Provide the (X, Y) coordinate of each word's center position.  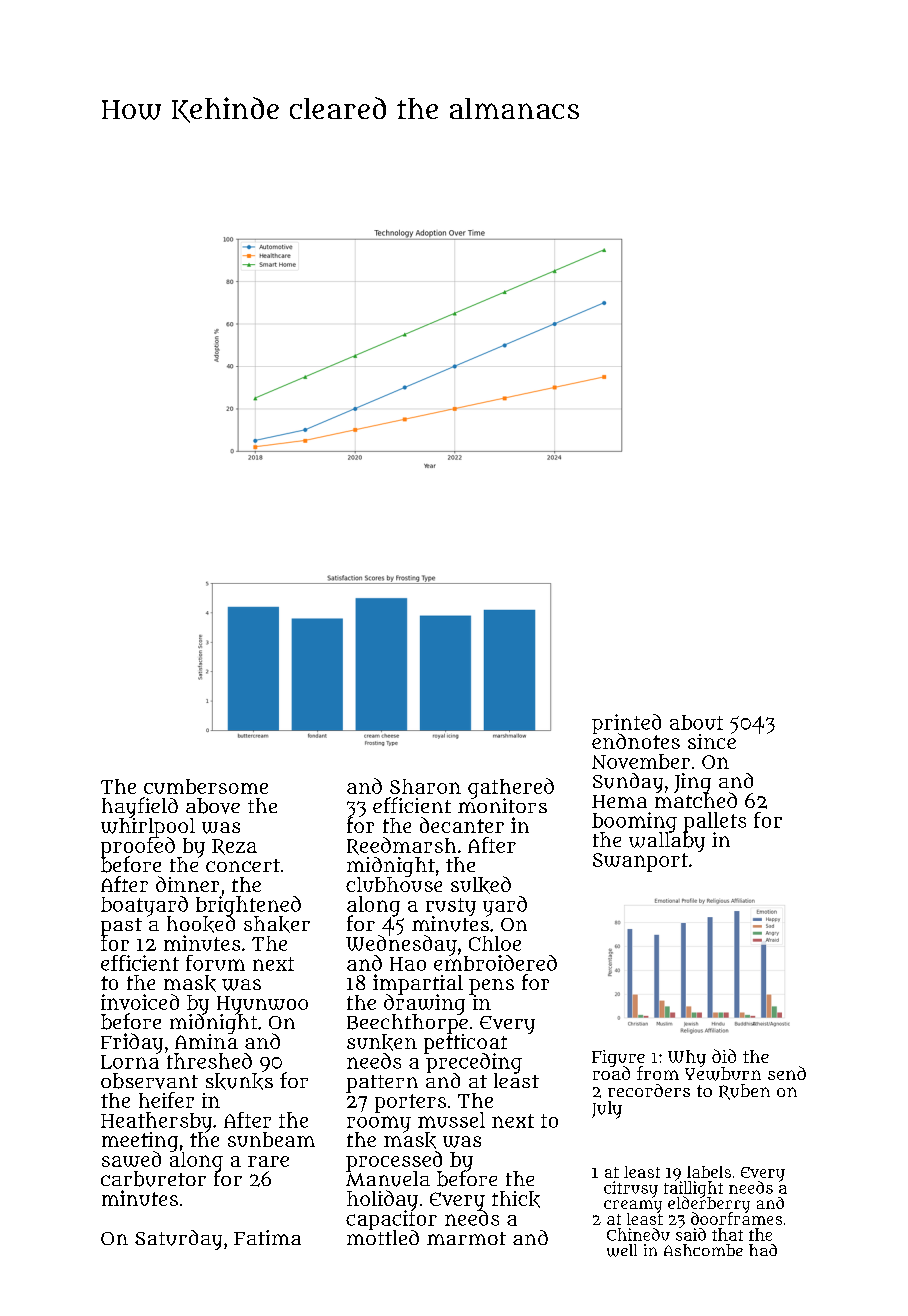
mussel (451, 1120)
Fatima (267, 1237)
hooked (201, 924)
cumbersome (206, 786)
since (712, 741)
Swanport (640, 862)
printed (626, 724)
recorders (649, 1090)
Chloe (495, 943)
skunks (239, 1081)
